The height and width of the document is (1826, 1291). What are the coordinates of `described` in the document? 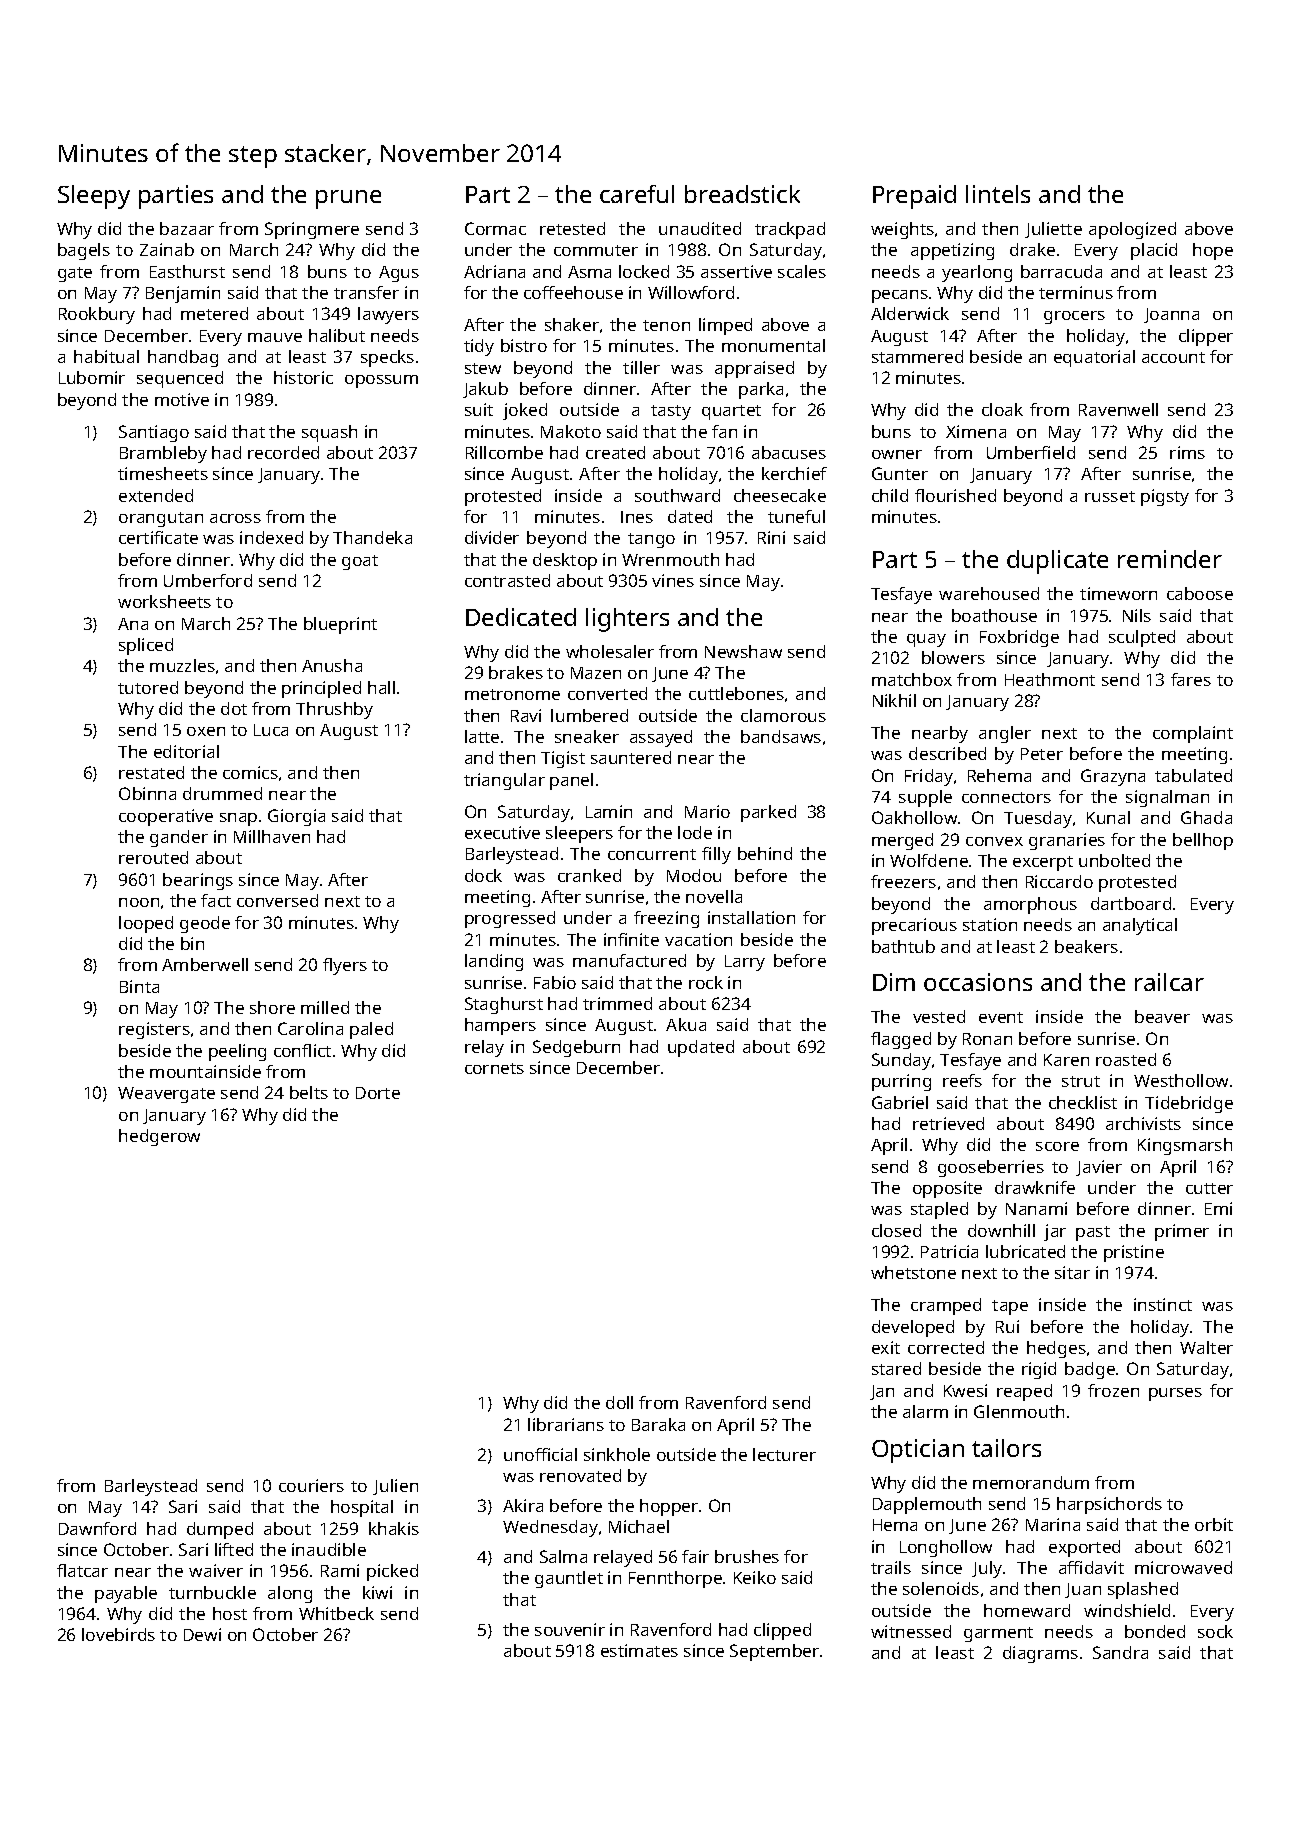 It's located at (947, 753).
